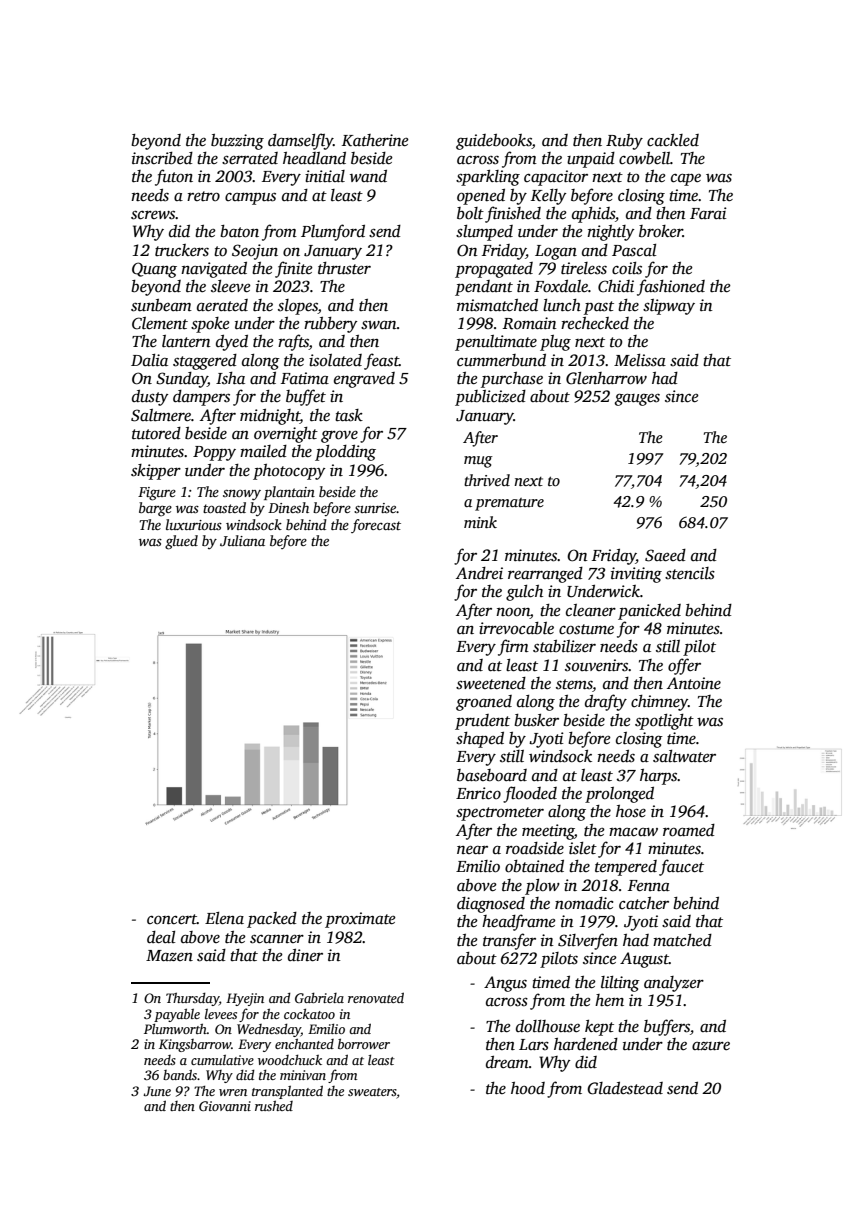 This image has width=866, height=1229. I want to click on shaped, so click(480, 740).
